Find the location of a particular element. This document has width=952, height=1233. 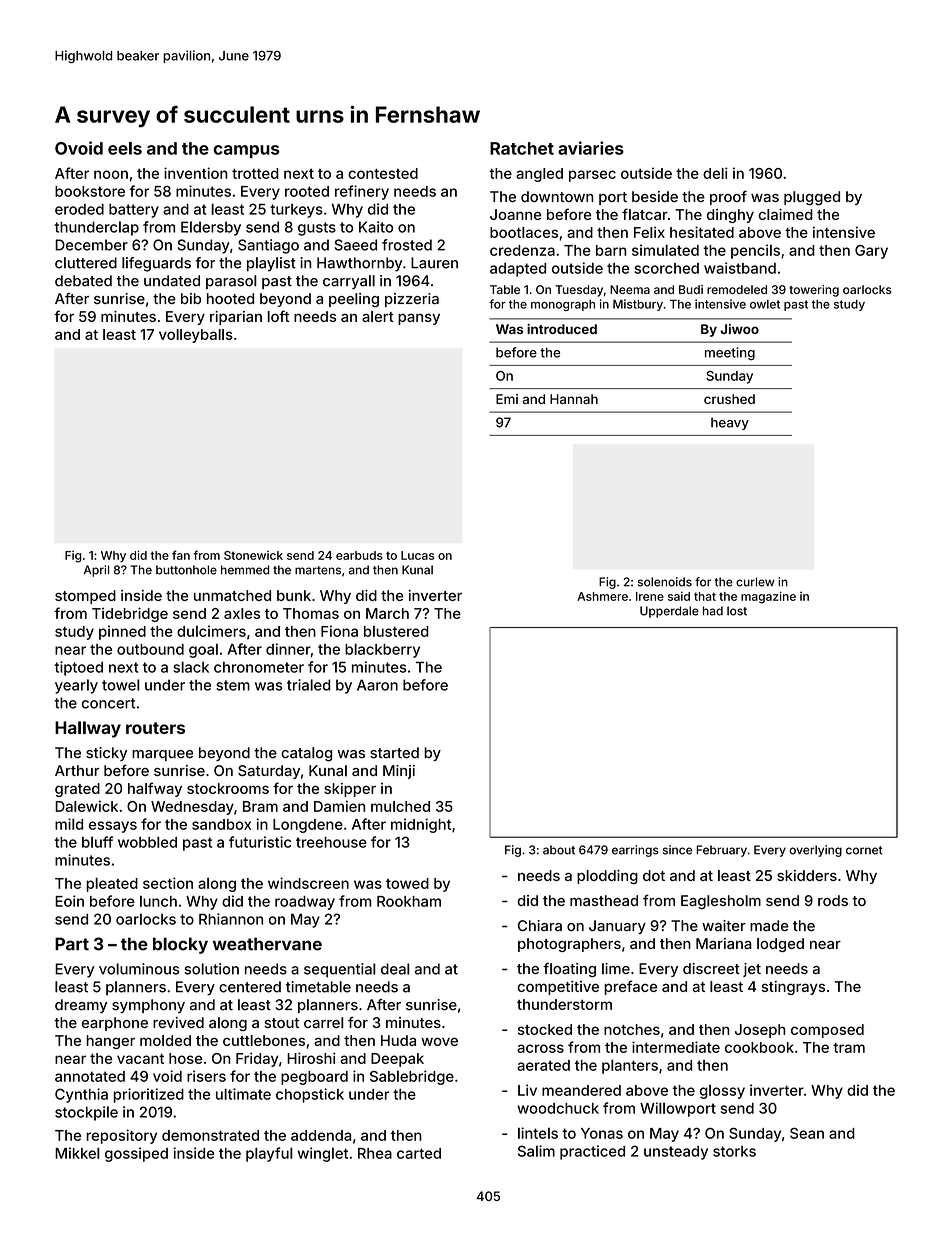

Minji is located at coordinates (399, 772).
